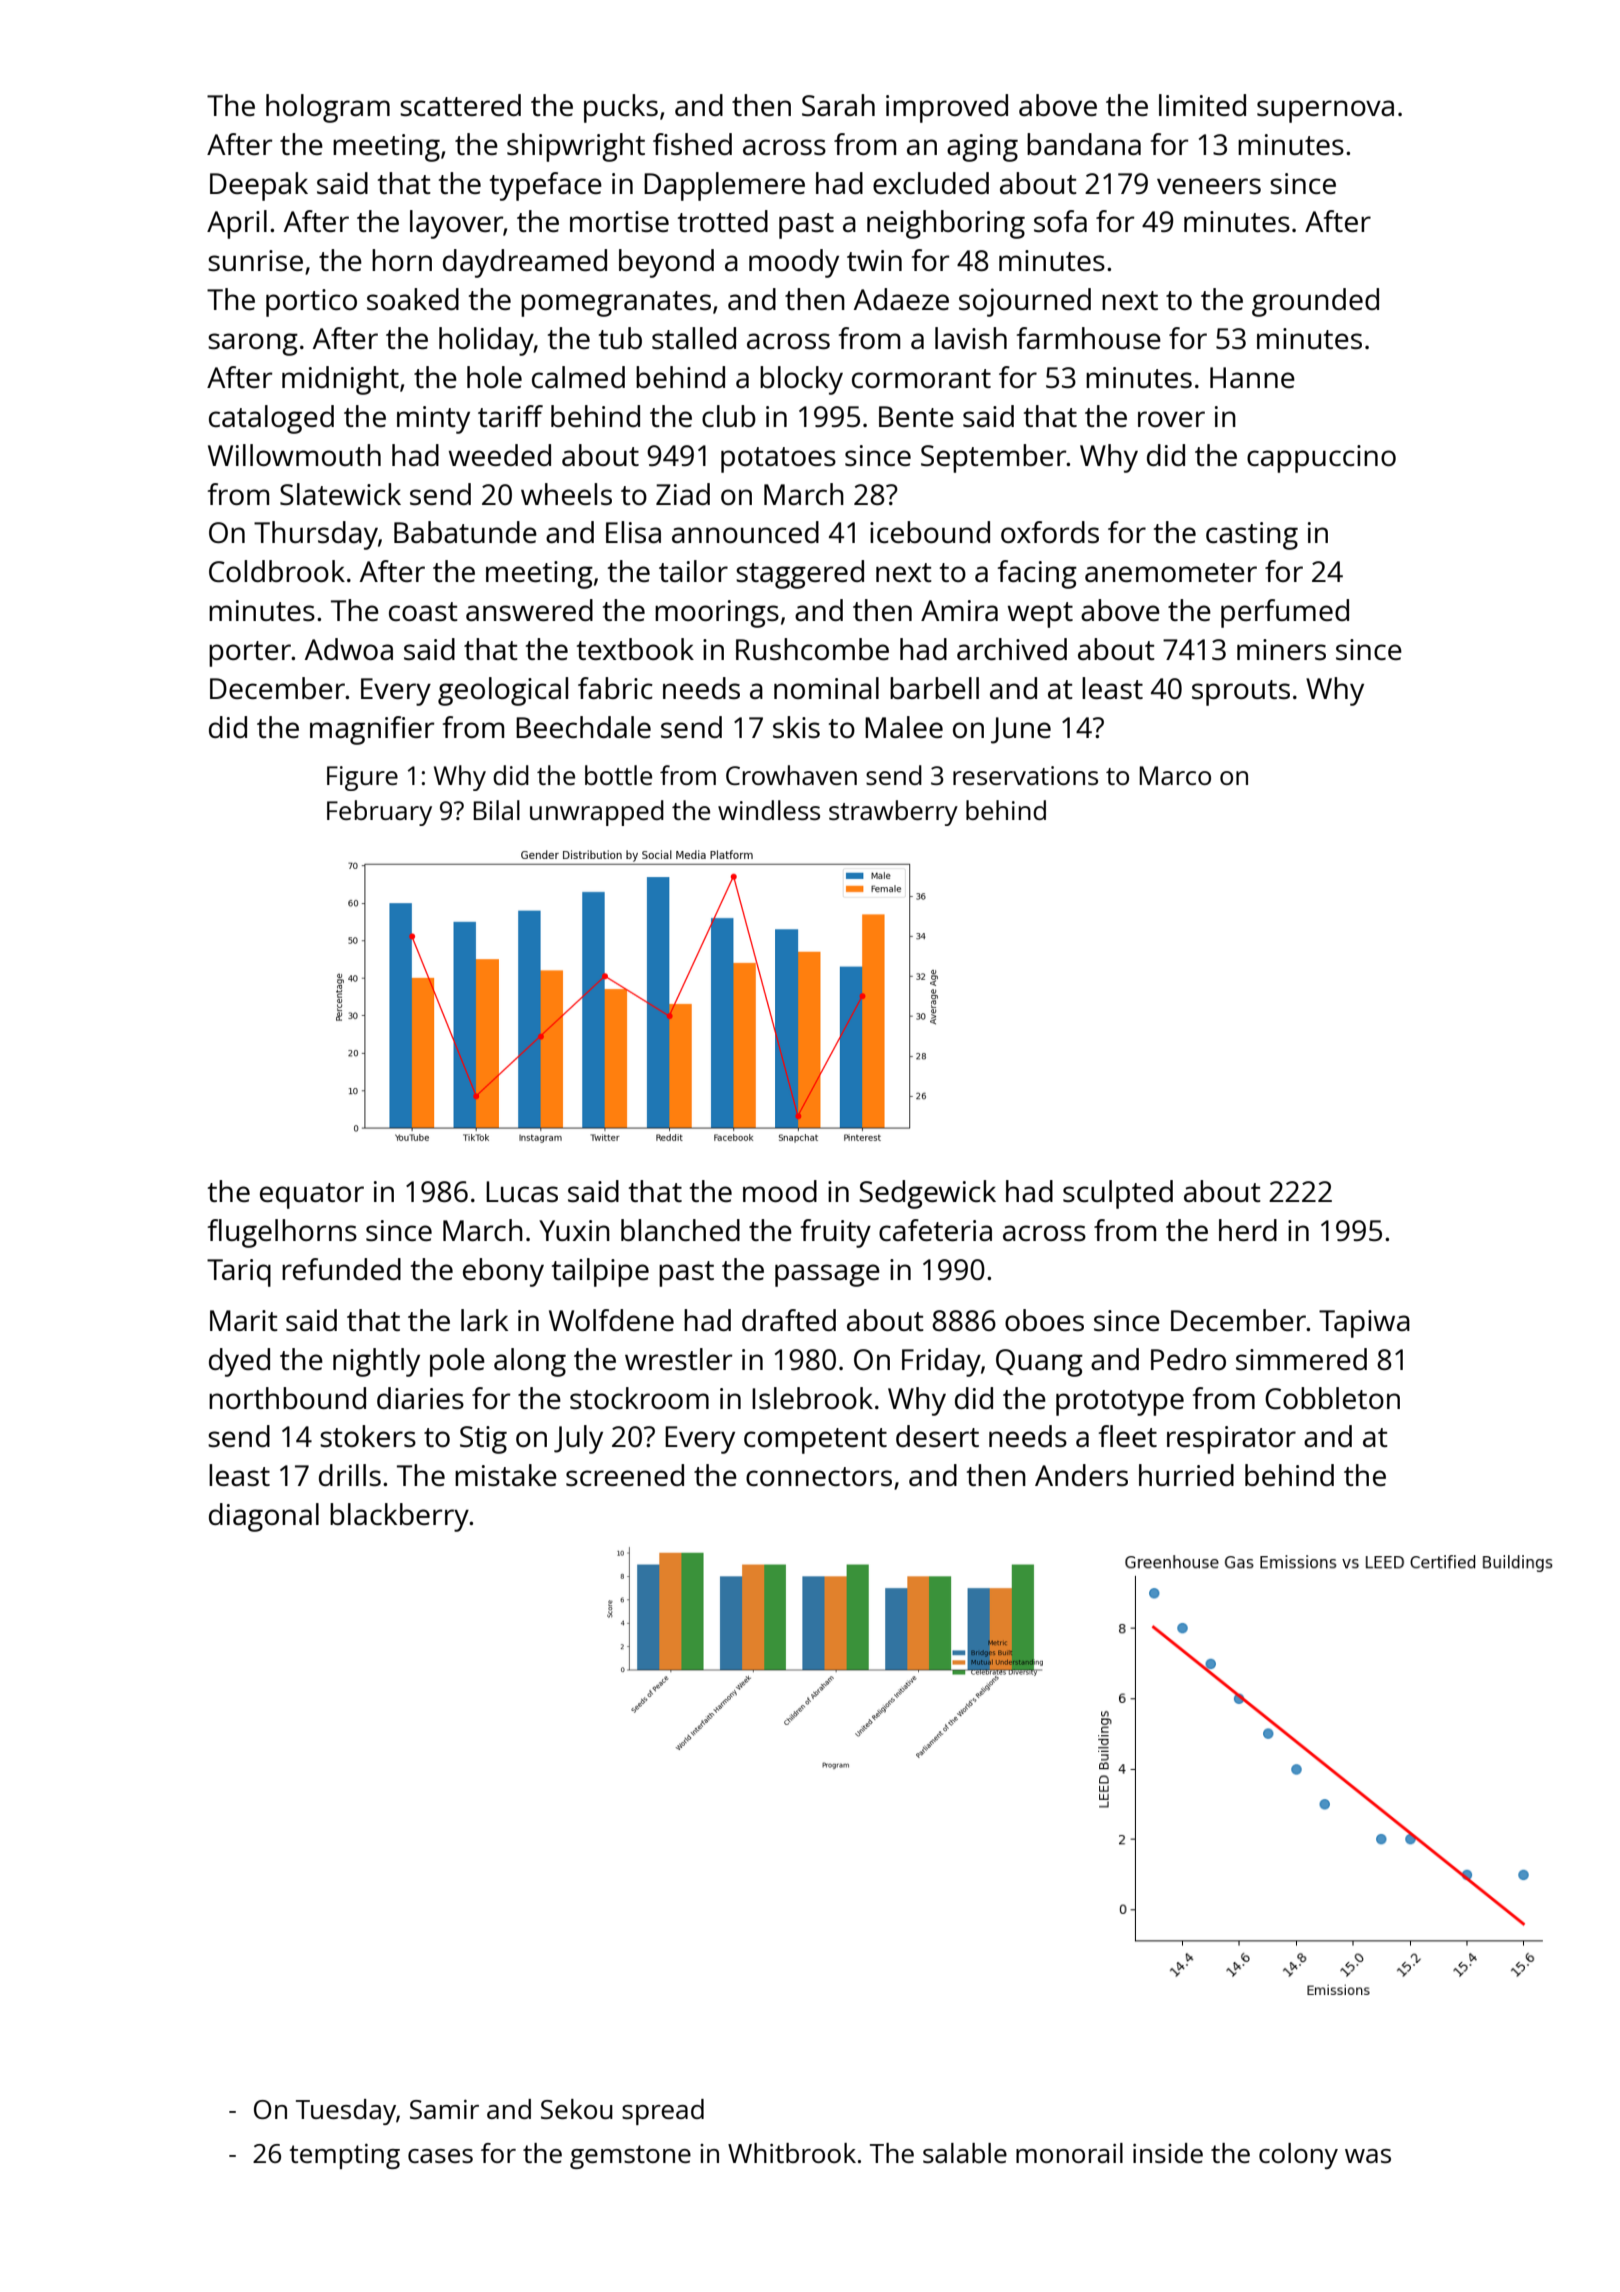 The width and height of the screenshot is (1620, 2292). What do you see at coordinates (1248, 1230) in the screenshot?
I see `herd` at bounding box center [1248, 1230].
